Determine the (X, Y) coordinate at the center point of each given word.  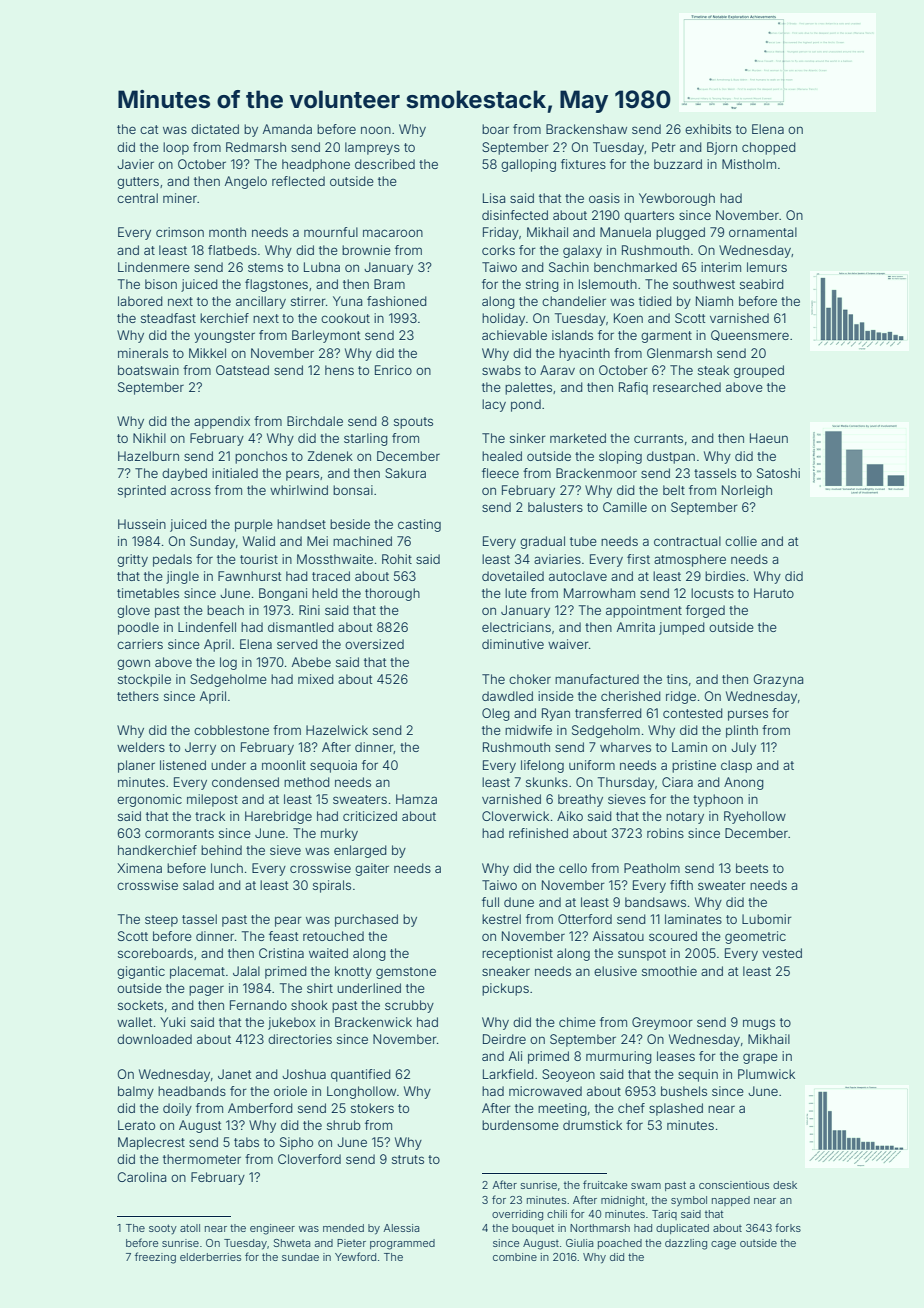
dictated (215, 129)
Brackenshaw (586, 129)
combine (515, 1257)
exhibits (708, 129)
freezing (155, 1258)
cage (723, 1245)
